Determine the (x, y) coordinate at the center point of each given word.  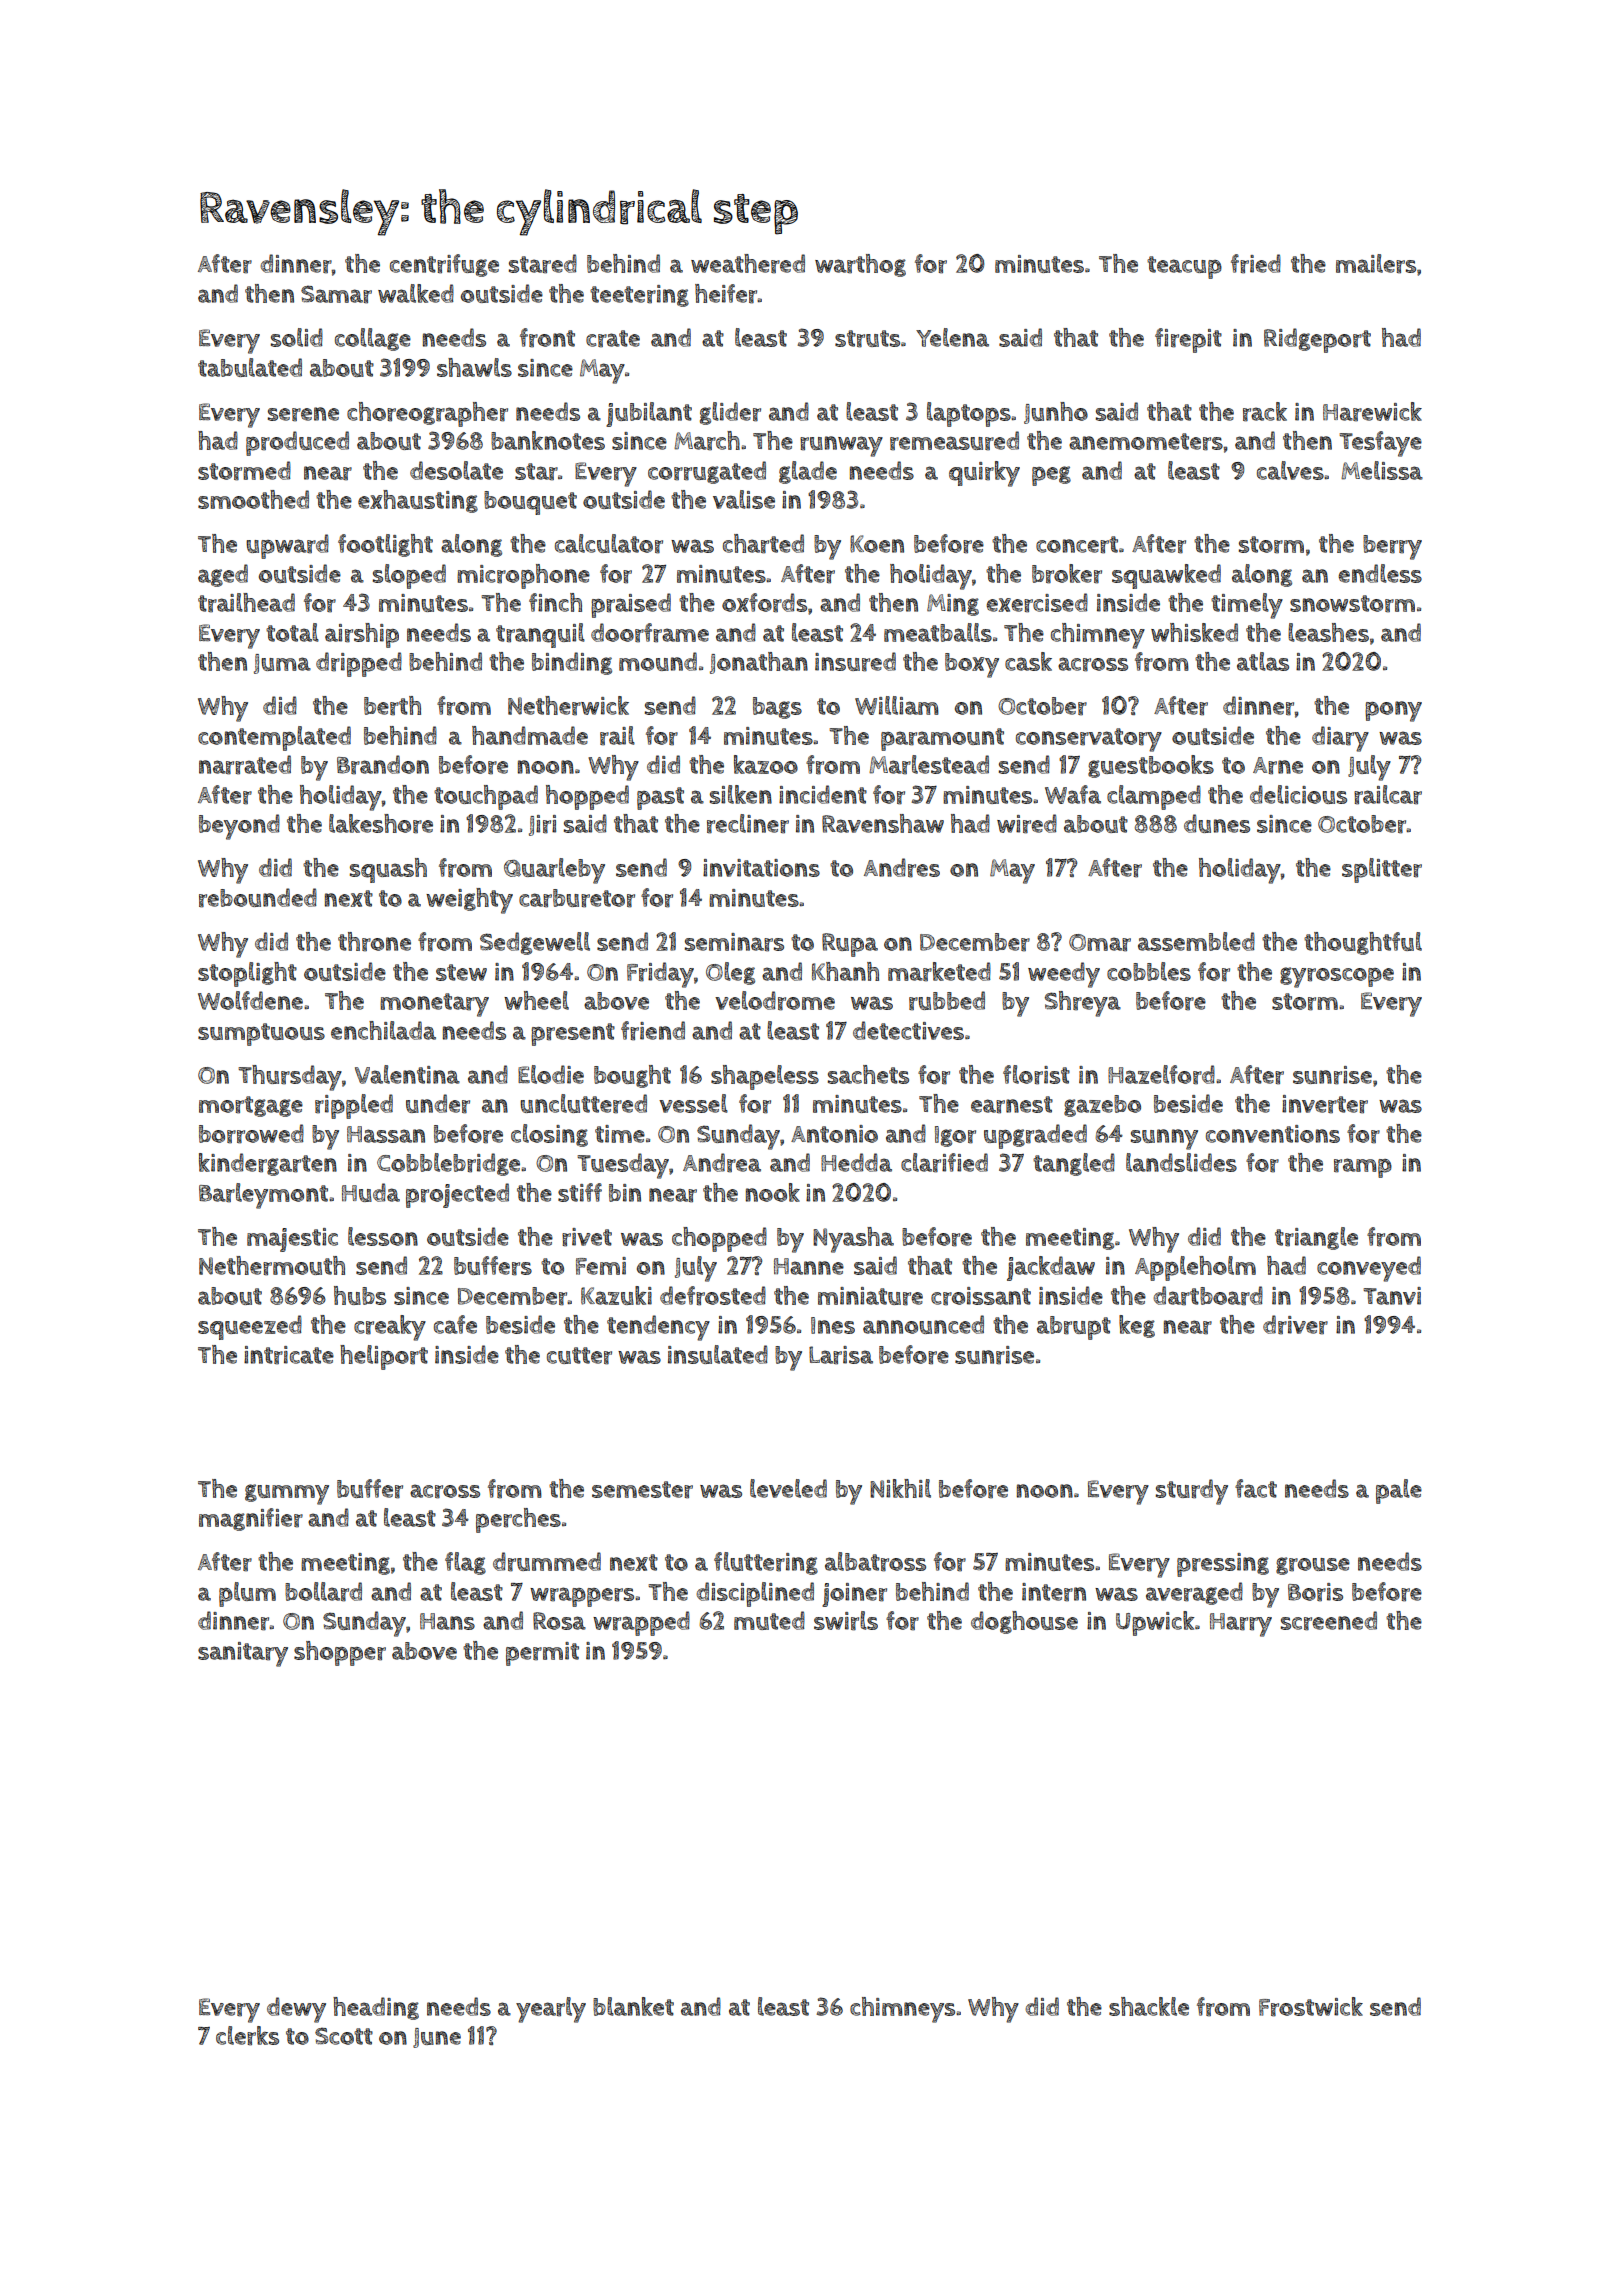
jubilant (649, 414)
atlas (1263, 661)
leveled (788, 1488)
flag (465, 1563)
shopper (340, 1653)
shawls (474, 367)
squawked (1166, 576)
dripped (359, 664)
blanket (633, 2006)
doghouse (1024, 1622)
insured (855, 662)
